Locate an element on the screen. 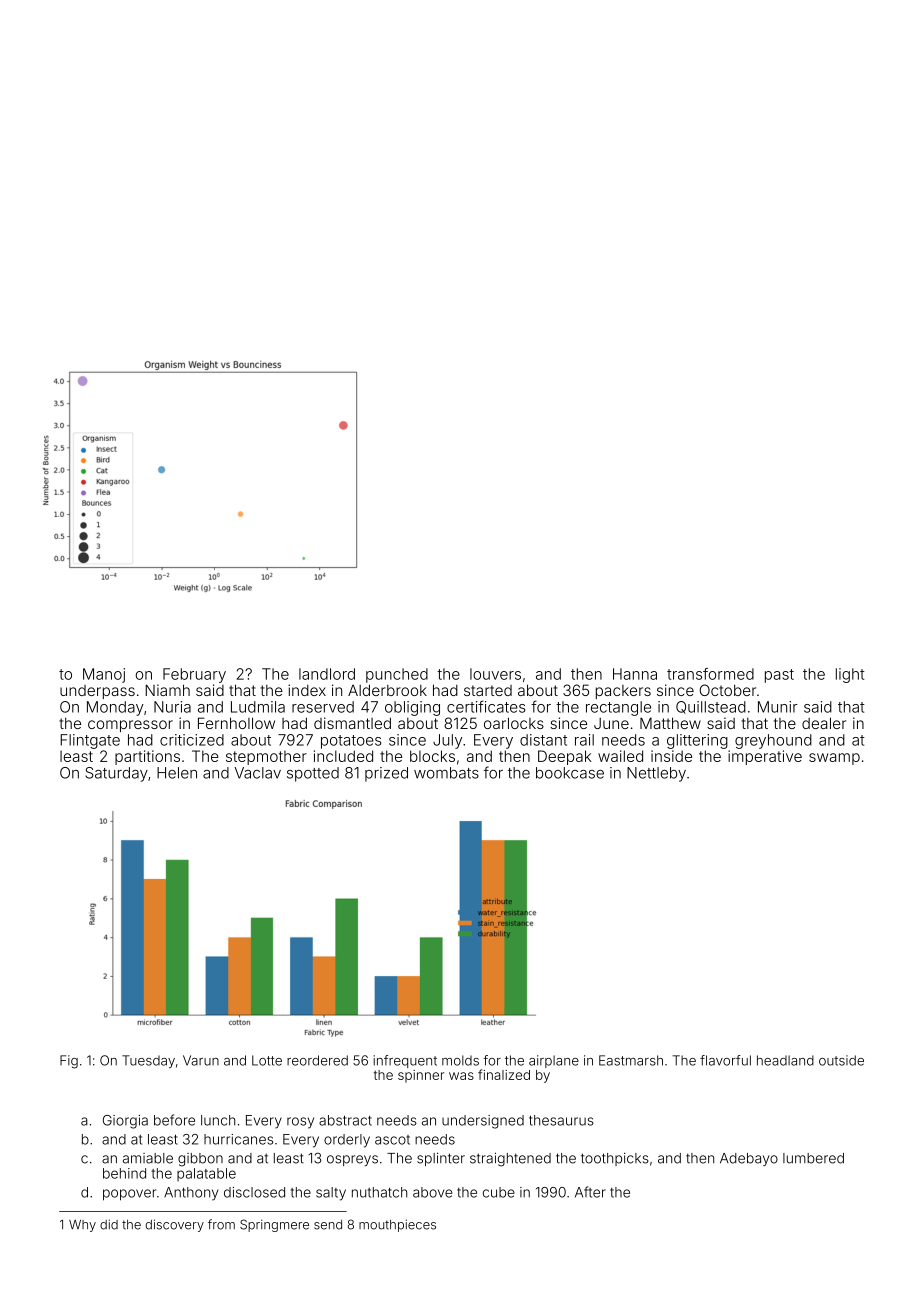 This screenshot has height=1308, width=924. Fig is located at coordinates (69, 1062).
